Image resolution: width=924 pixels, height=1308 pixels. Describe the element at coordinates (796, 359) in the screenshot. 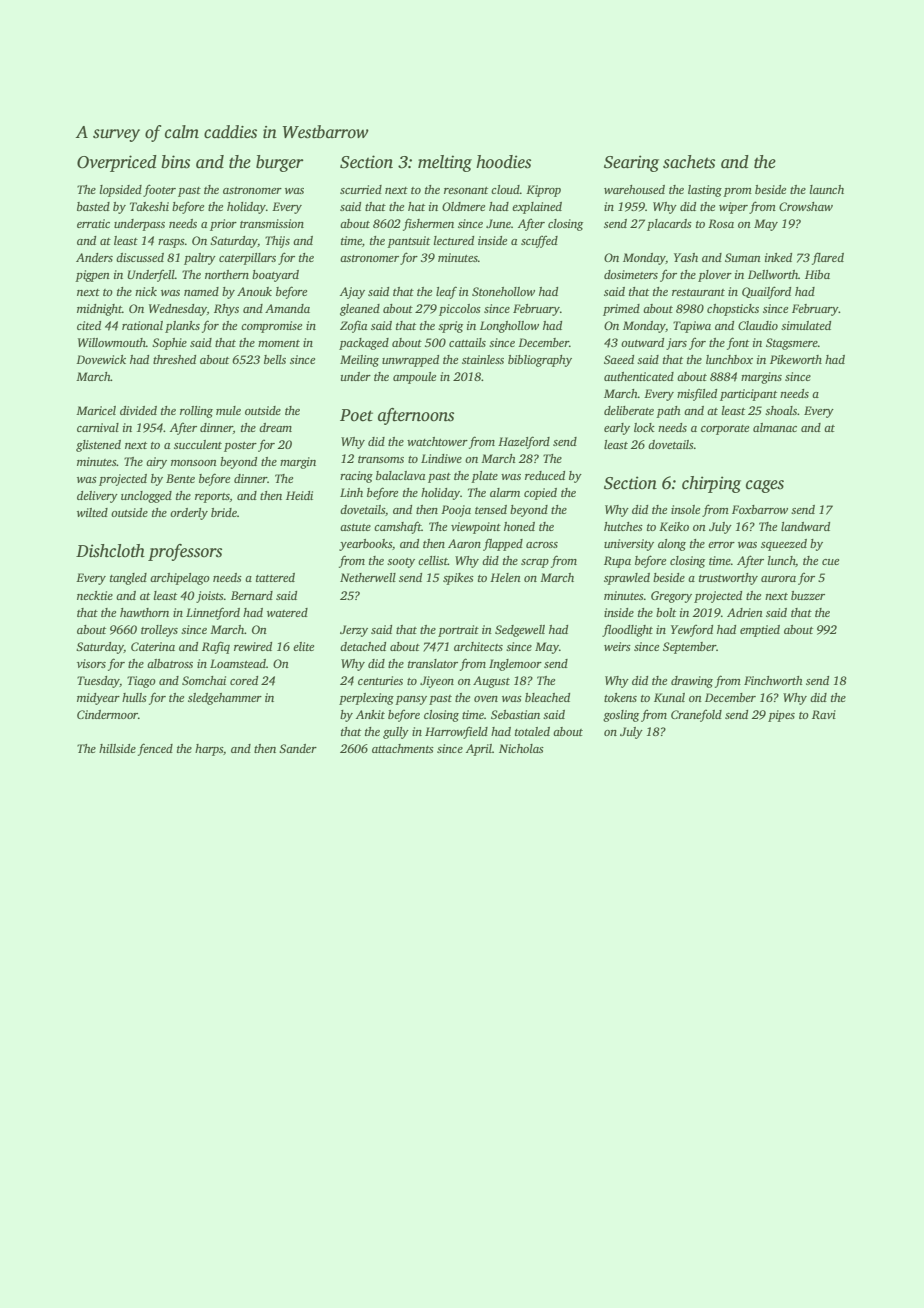

I see `Pikeworth` at that location.
